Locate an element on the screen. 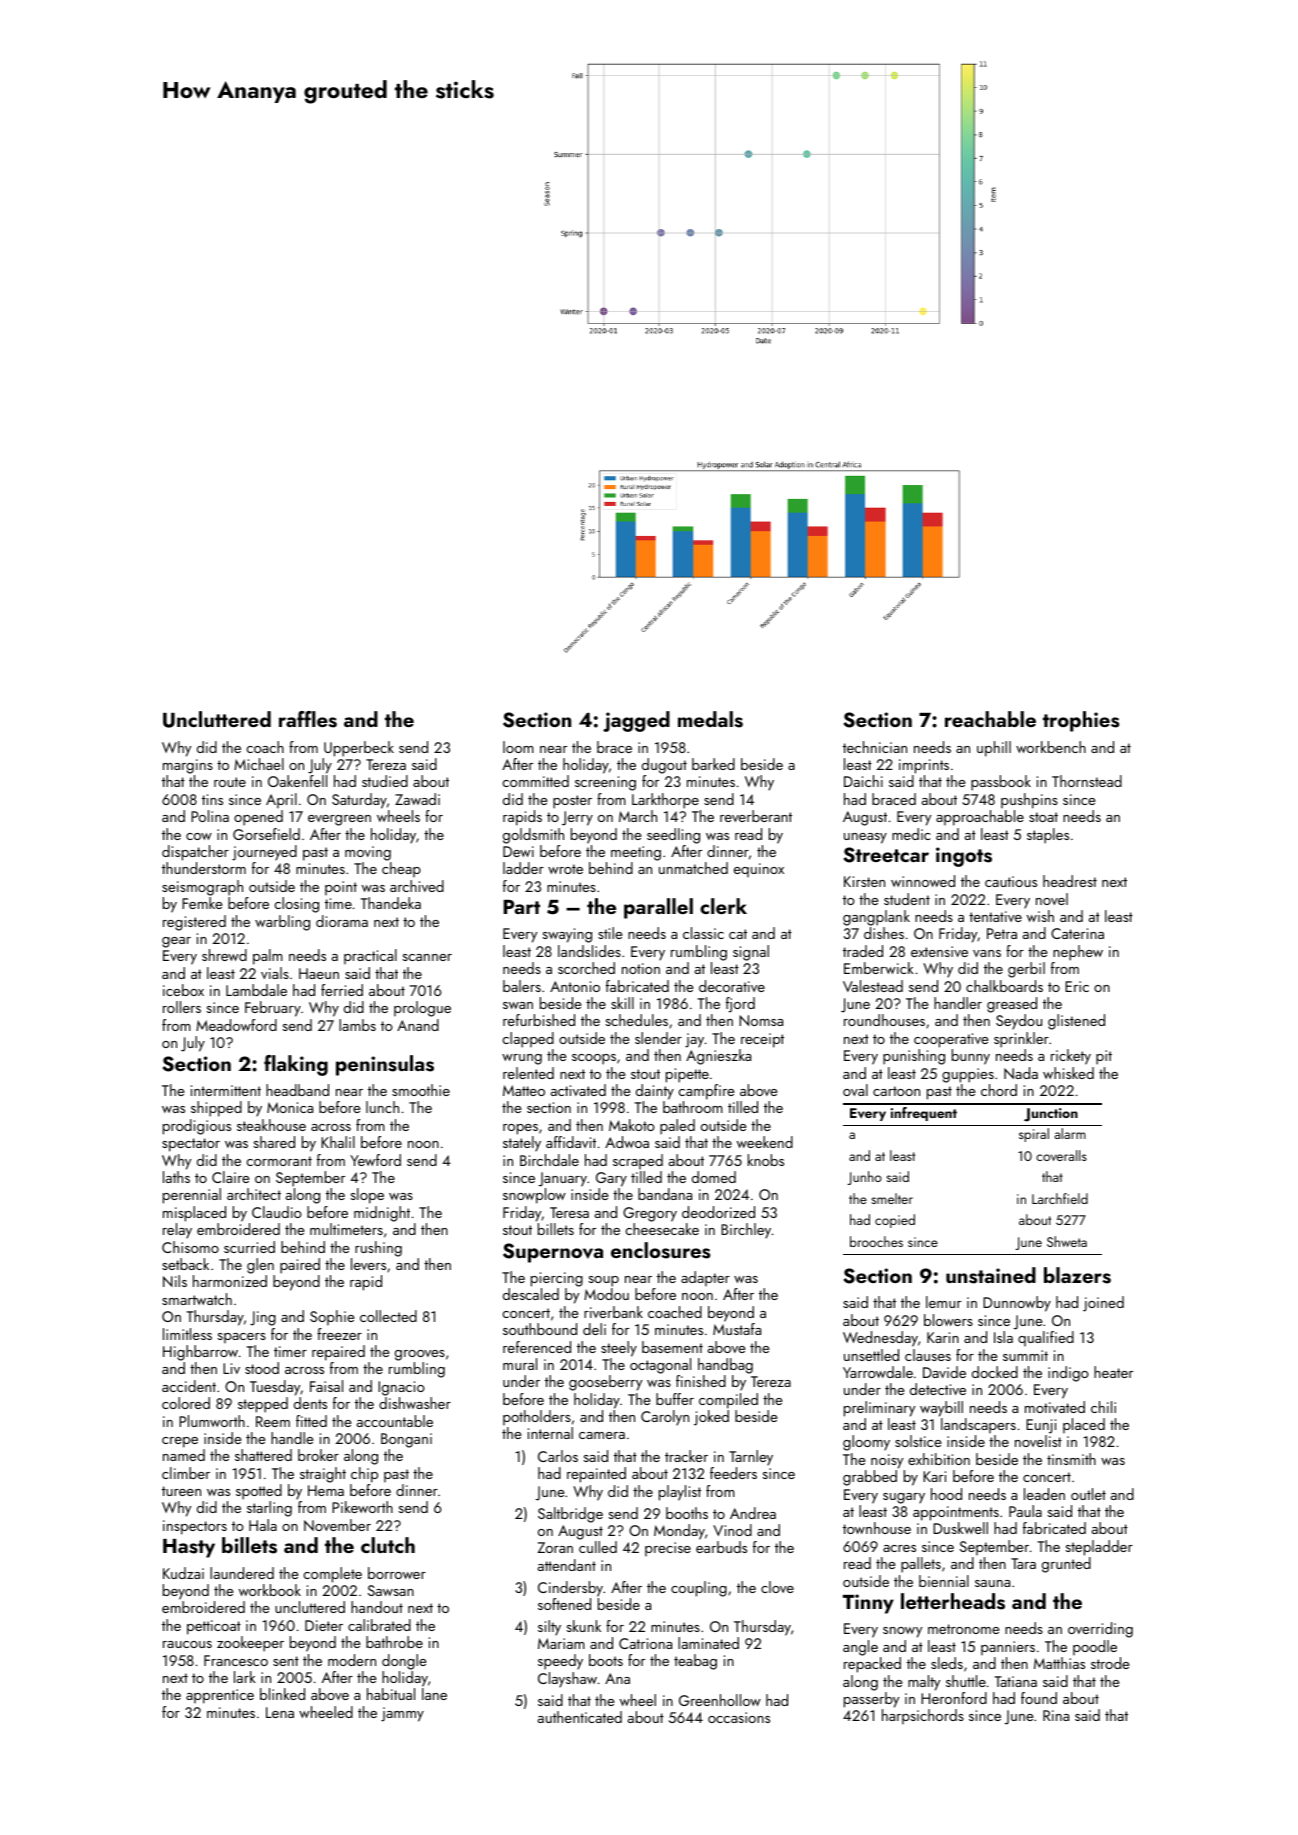 The image size is (1298, 1835). trophies is located at coordinates (1081, 721).
